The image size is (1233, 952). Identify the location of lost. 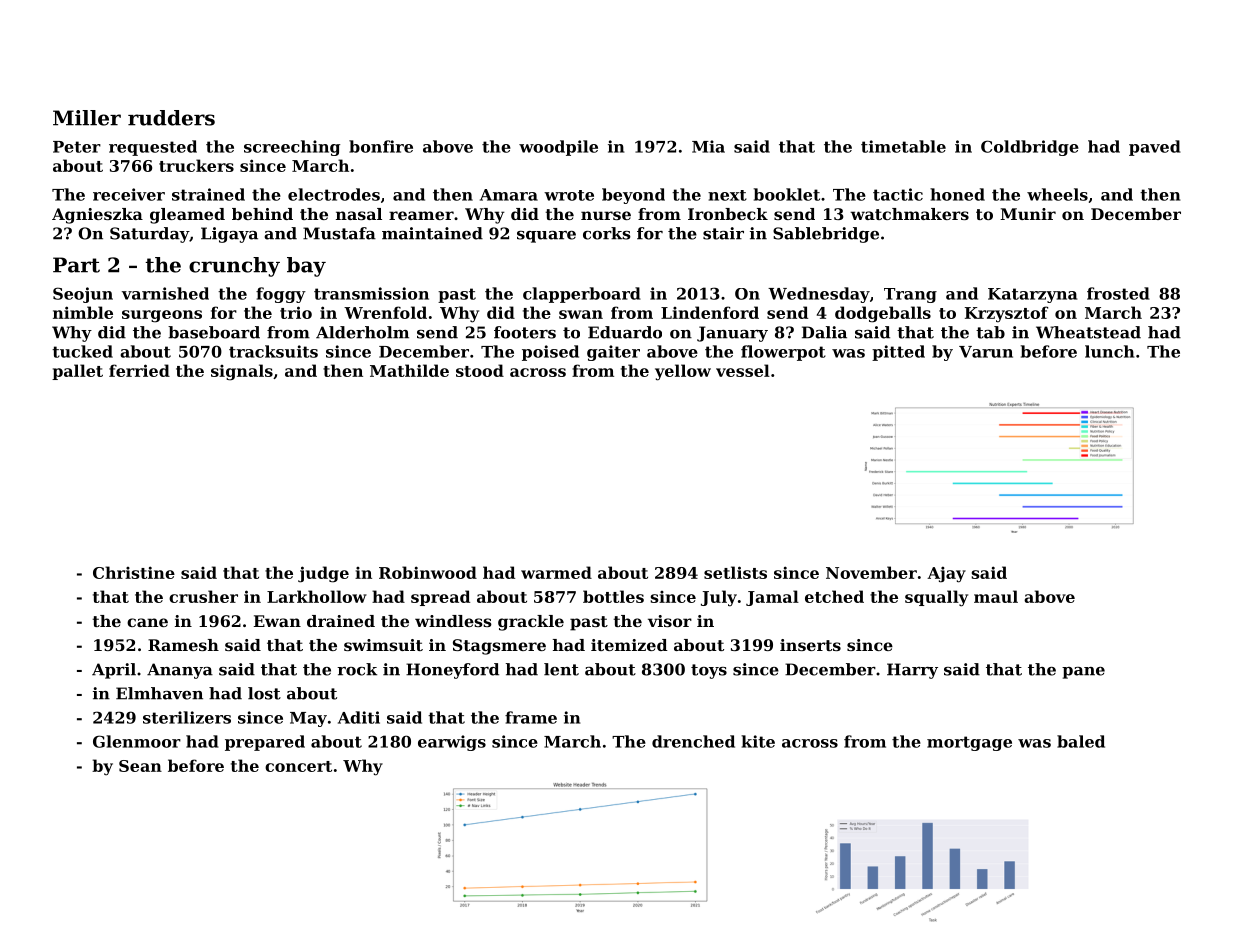
(264, 693).
